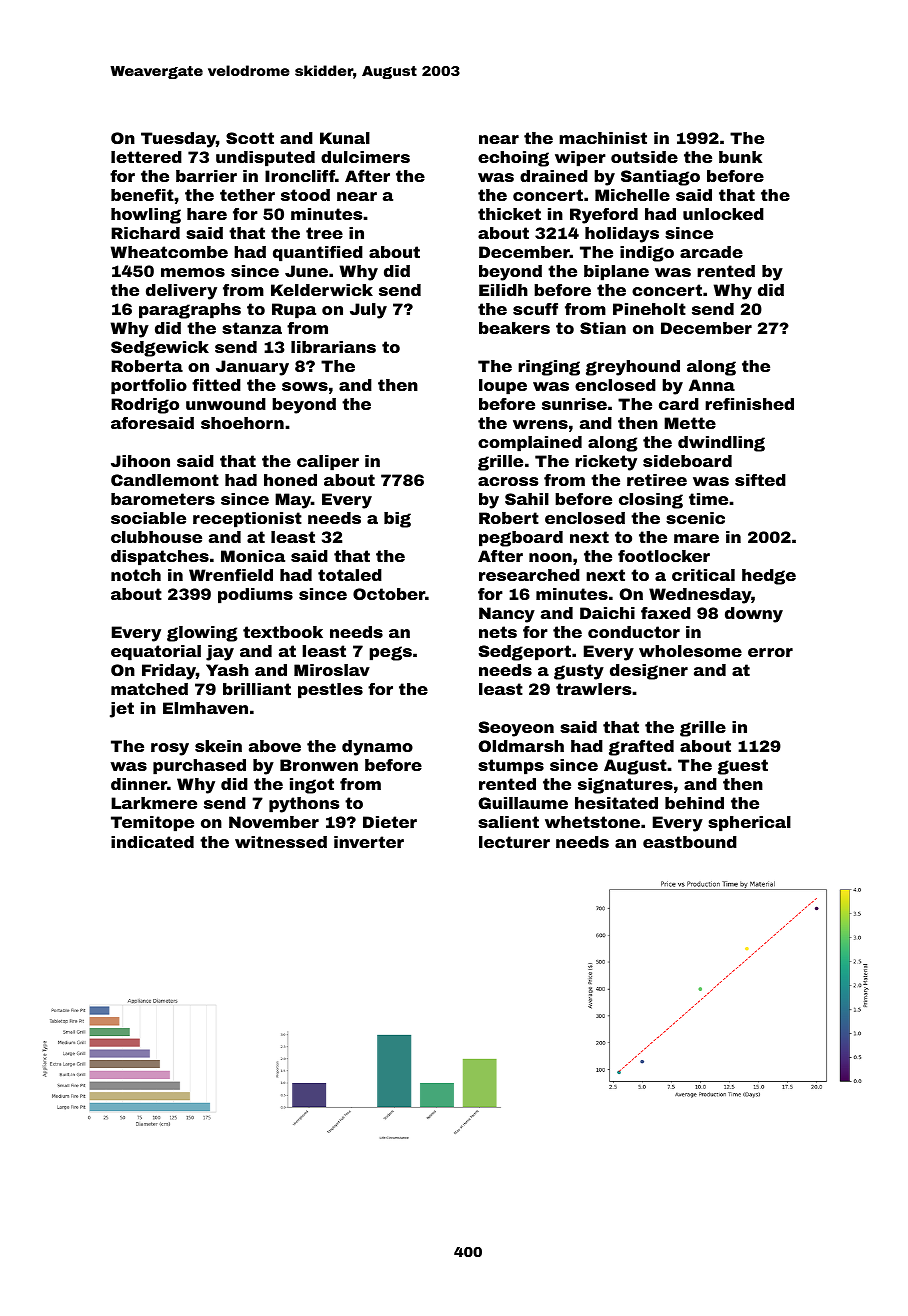  What do you see at coordinates (149, 387) in the image?
I see `portfolio` at bounding box center [149, 387].
